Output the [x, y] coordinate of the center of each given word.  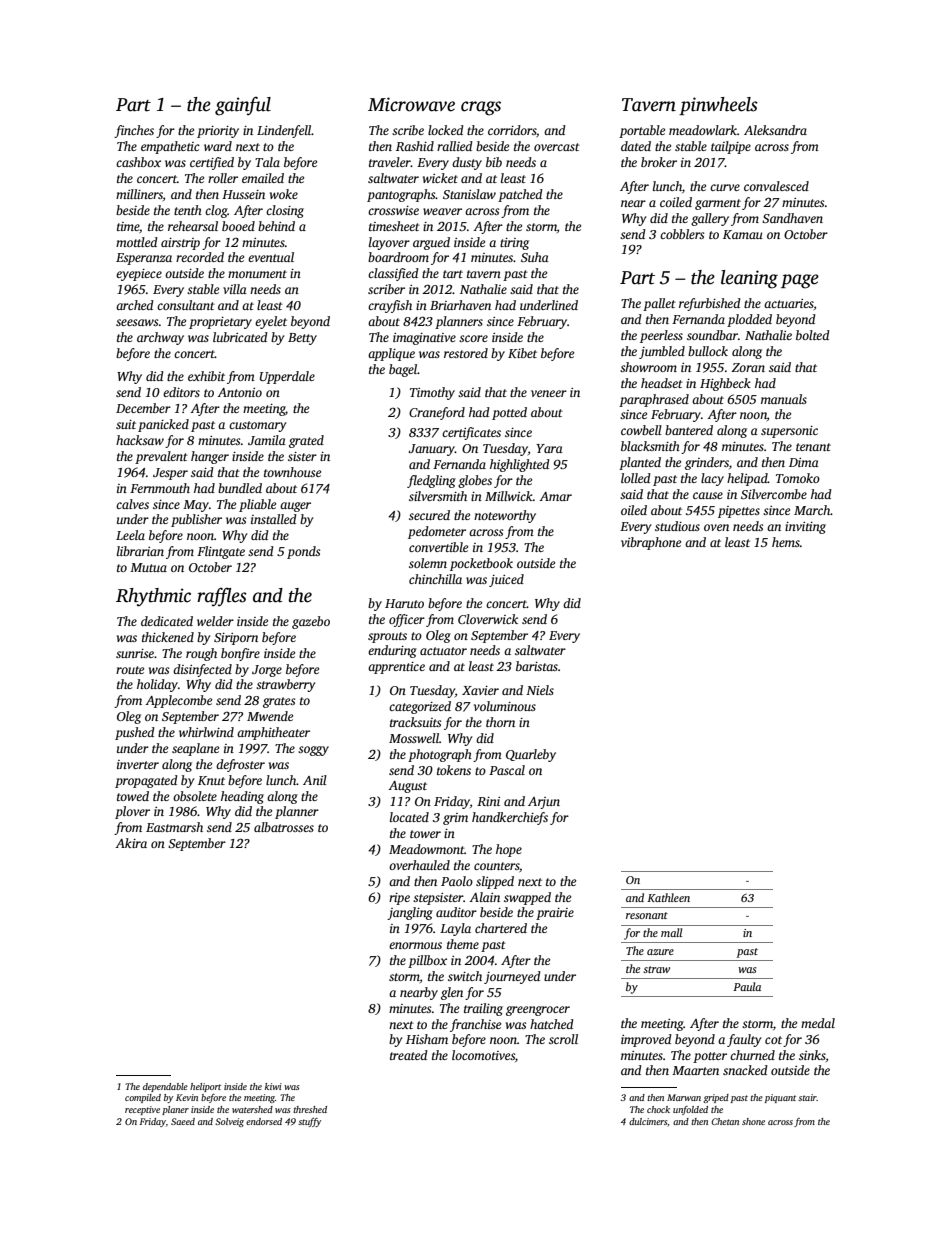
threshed [310, 1109]
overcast [557, 147]
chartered [501, 928]
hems [786, 542]
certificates [471, 433]
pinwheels [718, 106]
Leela [130, 535]
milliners [139, 194]
